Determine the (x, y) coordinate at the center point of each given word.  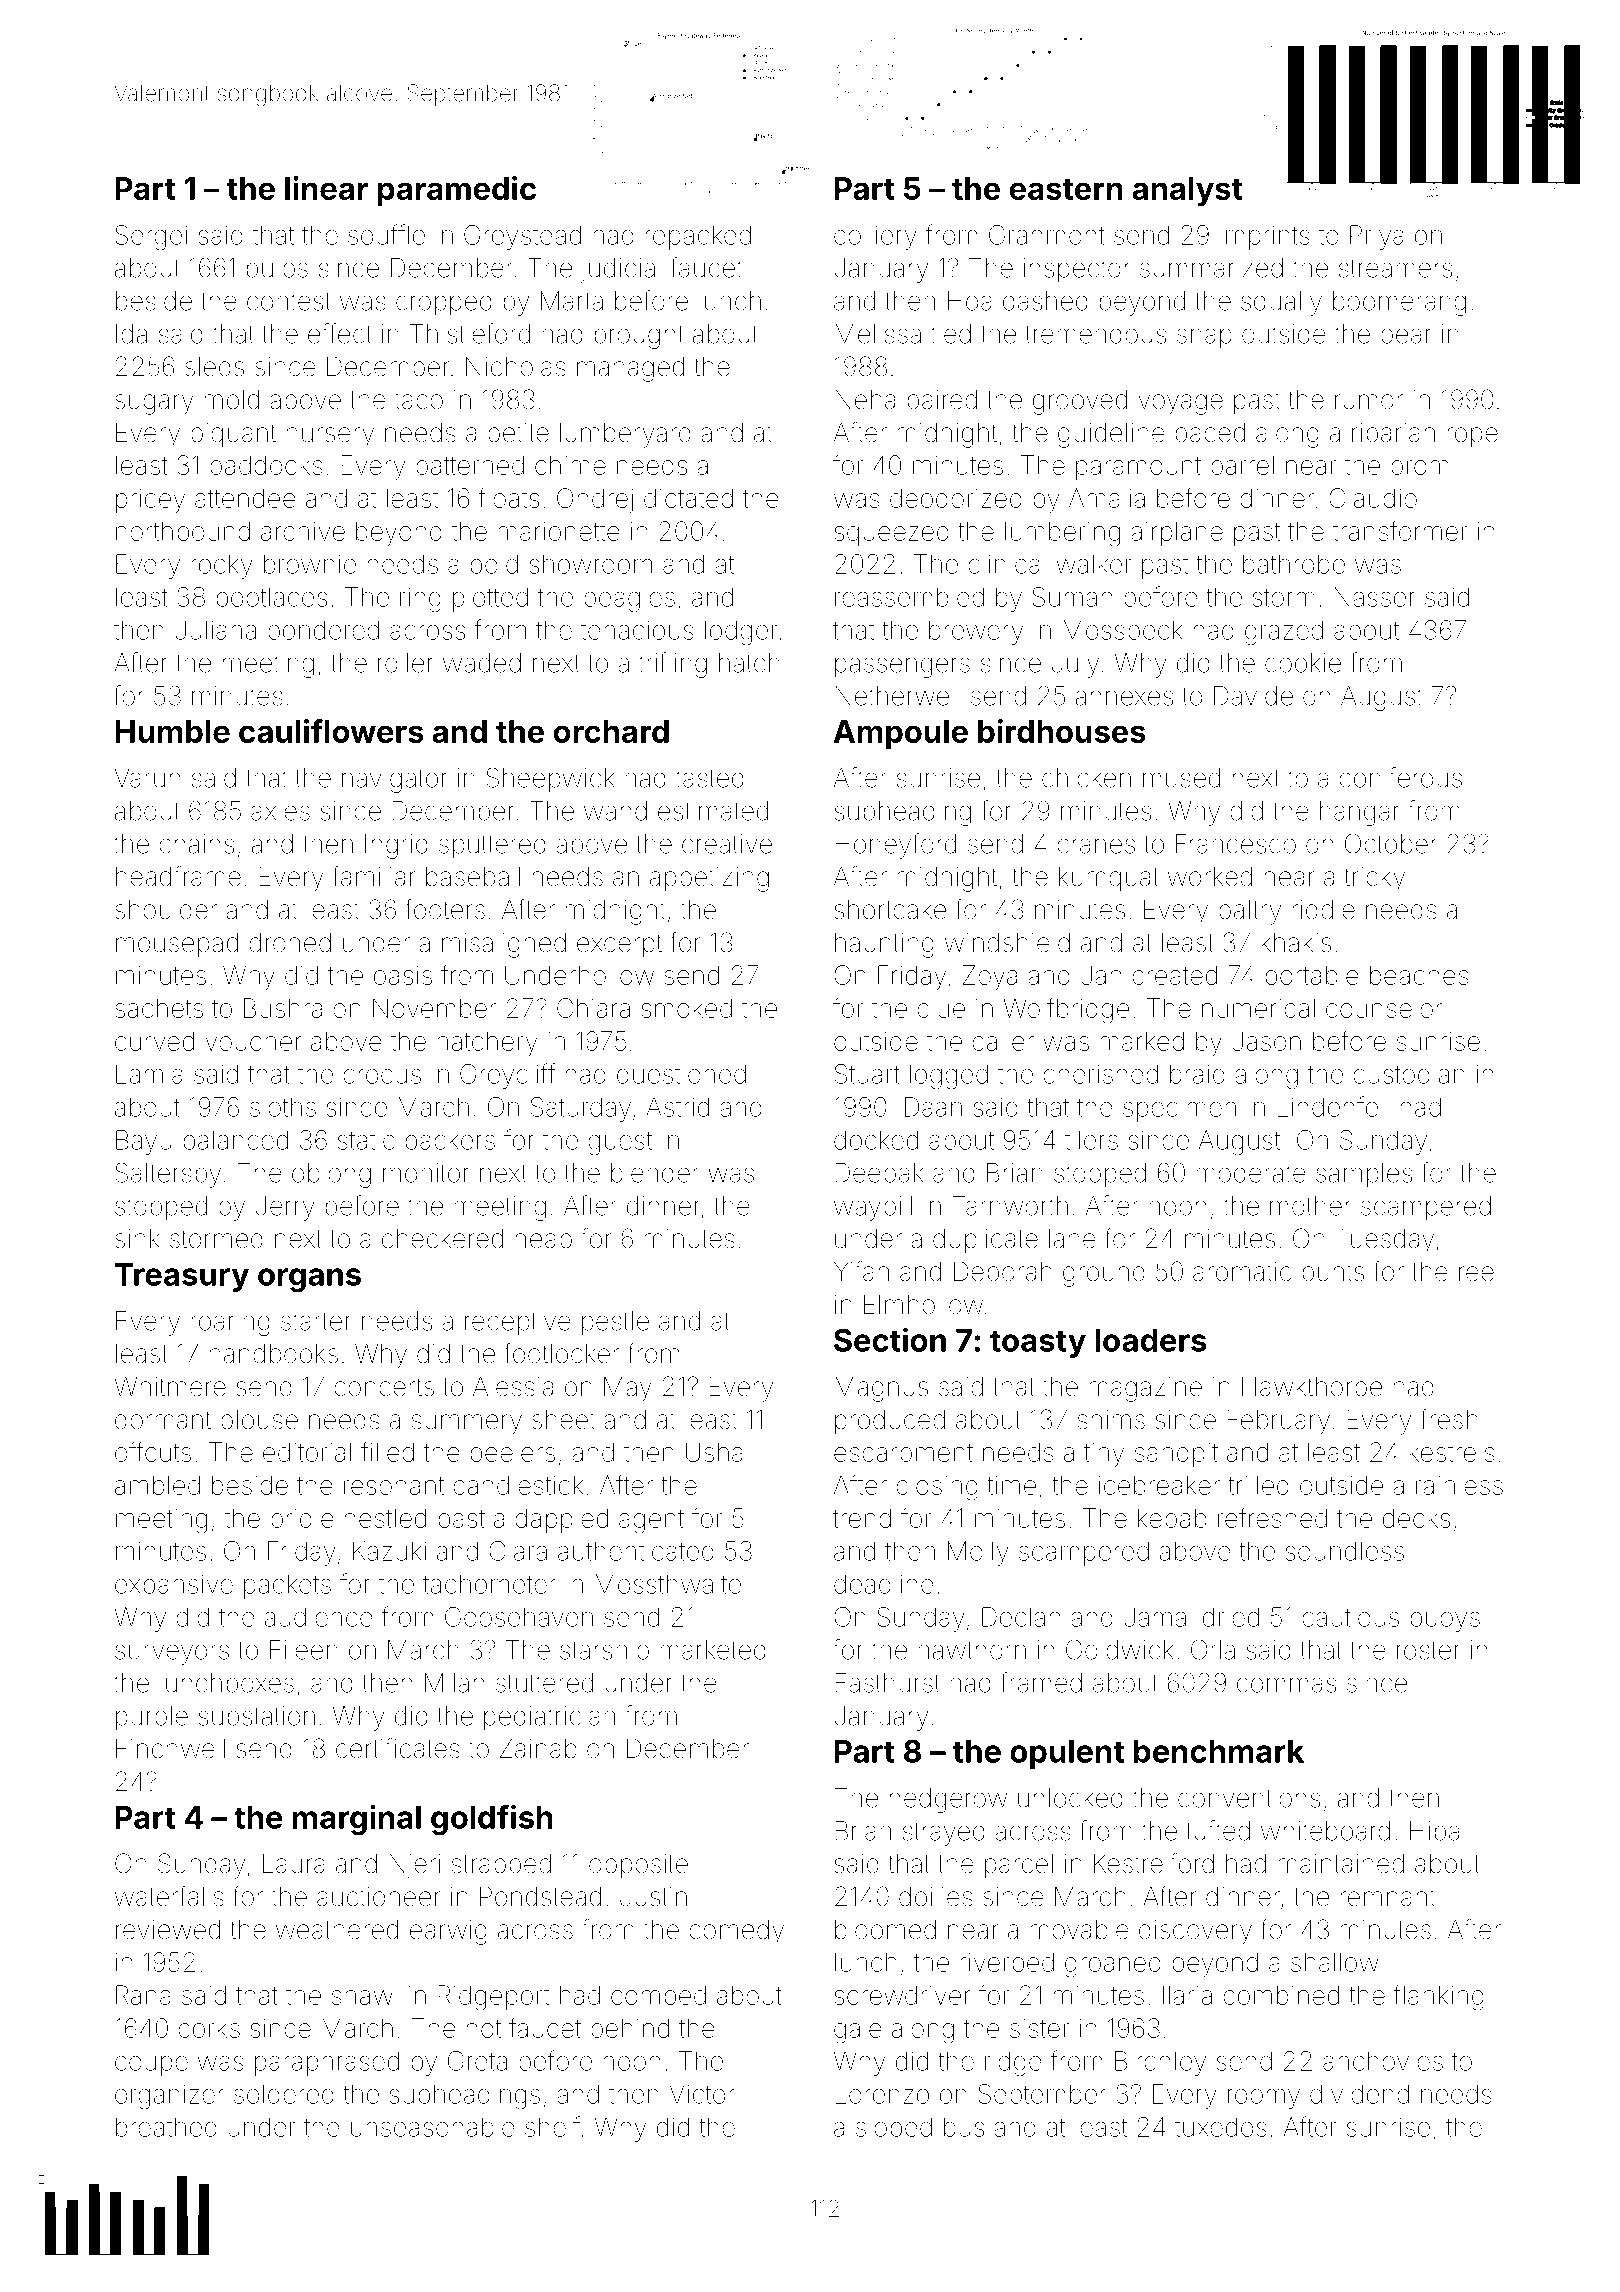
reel (1478, 1272)
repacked (698, 237)
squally (1281, 303)
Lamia (149, 1074)
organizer (169, 2096)
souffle (386, 234)
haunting (884, 945)
